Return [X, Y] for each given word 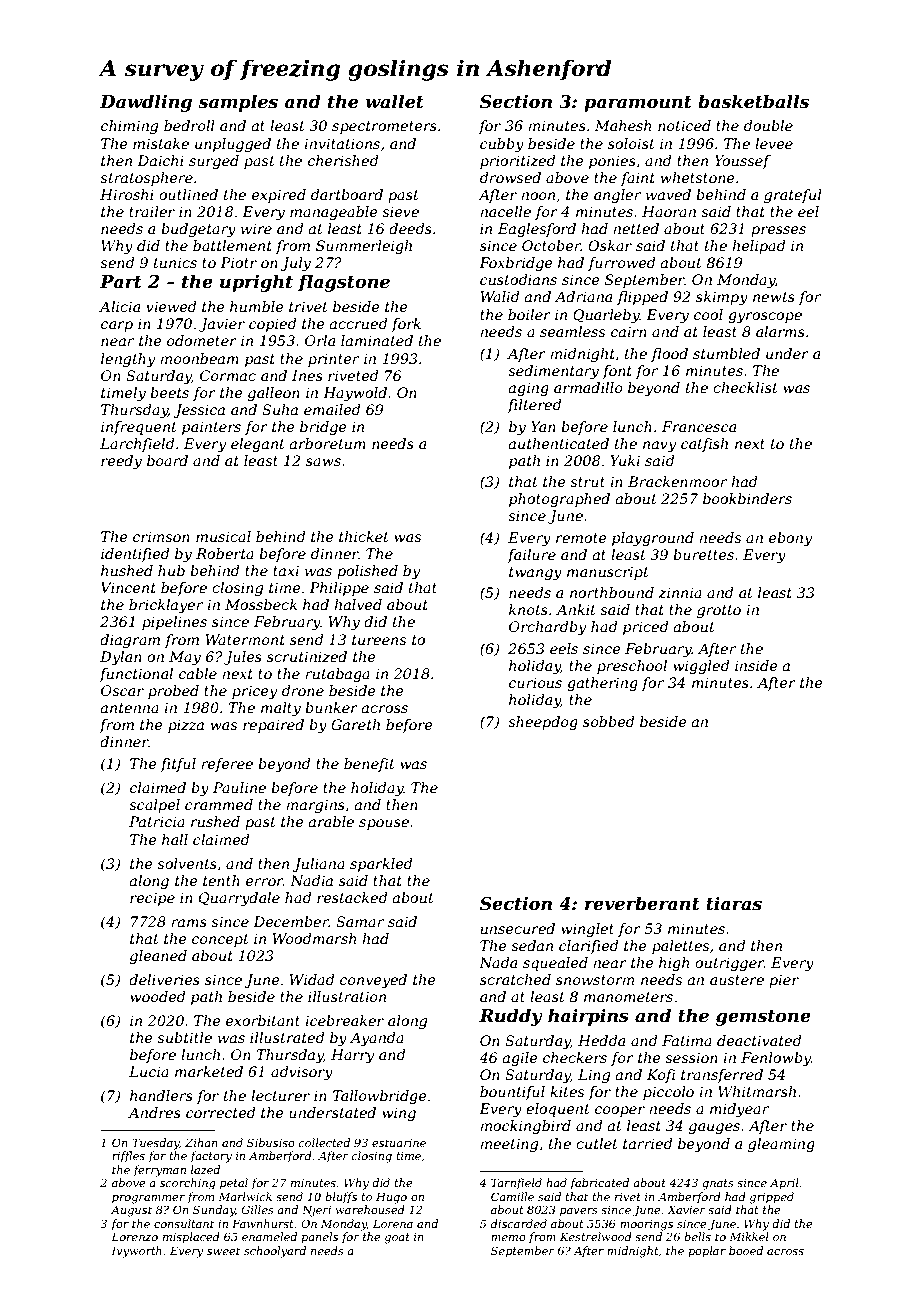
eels [564, 648]
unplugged [233, 145]
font [617, 372]
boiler [529, 314]
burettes [703, 554]
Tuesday [155, 1144]
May [185, 658]
